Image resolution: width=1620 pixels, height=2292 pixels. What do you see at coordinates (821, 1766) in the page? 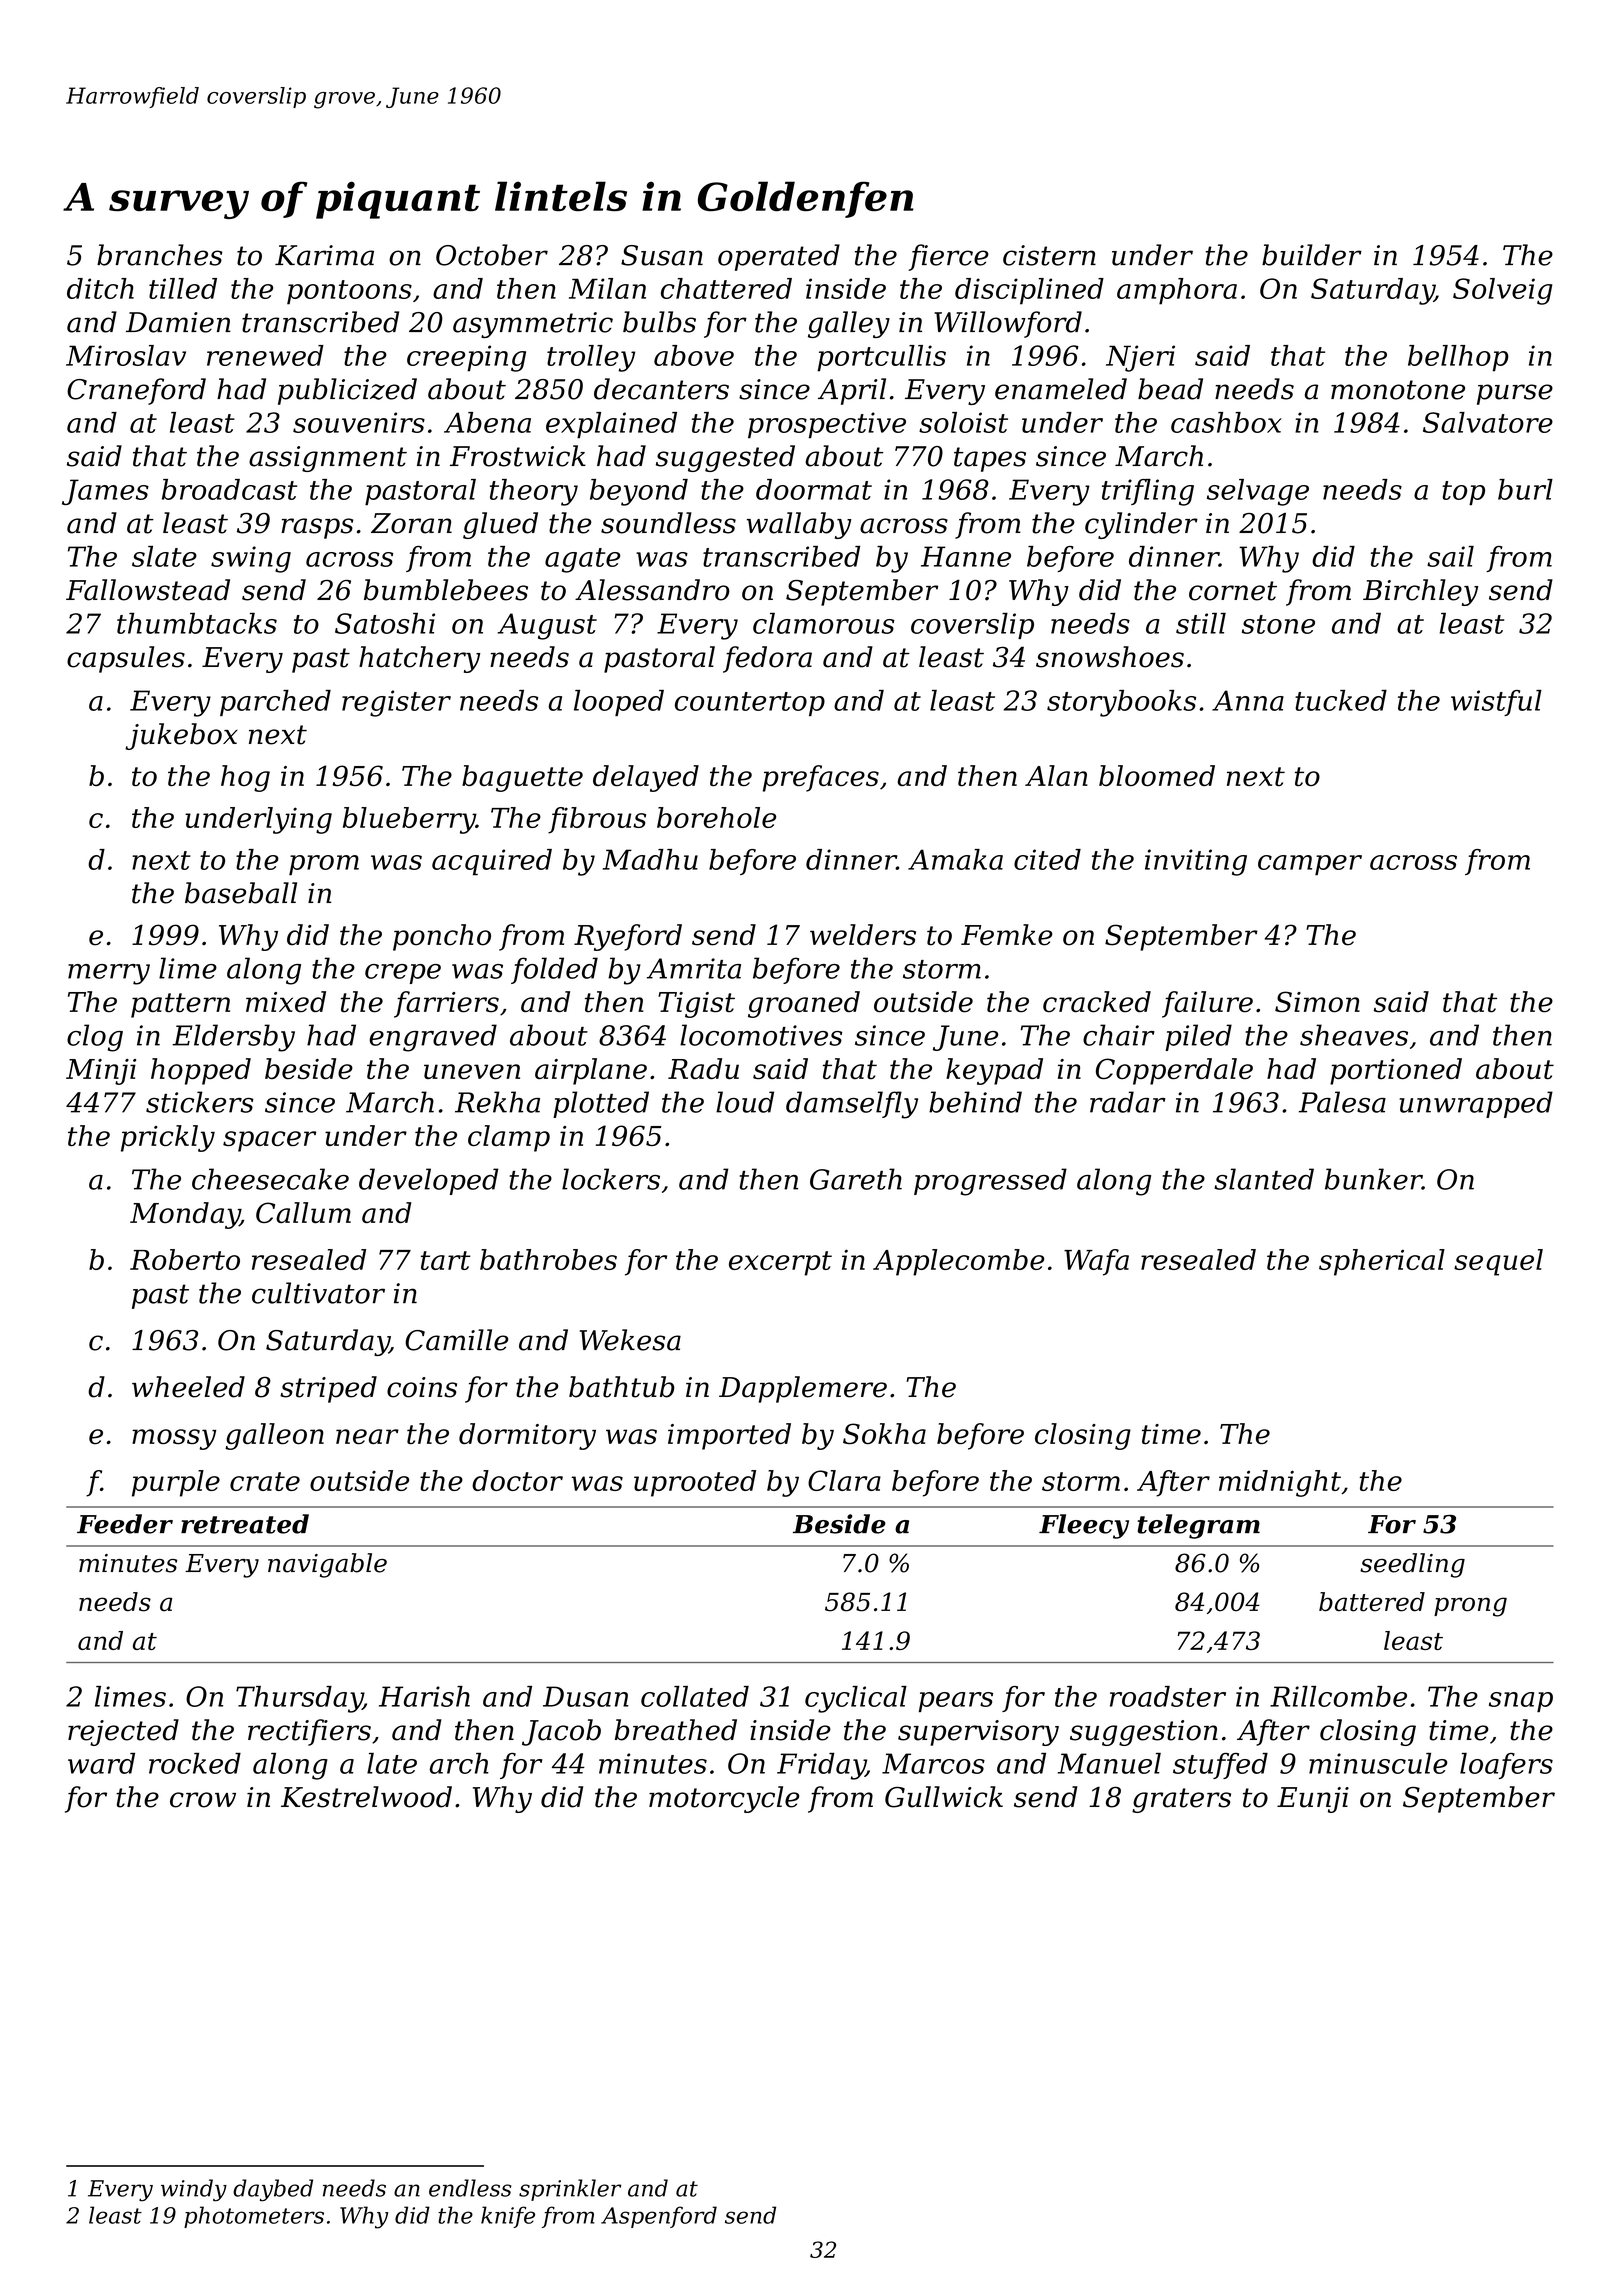
I see `Friday` at bounding box center [821, 1766].
